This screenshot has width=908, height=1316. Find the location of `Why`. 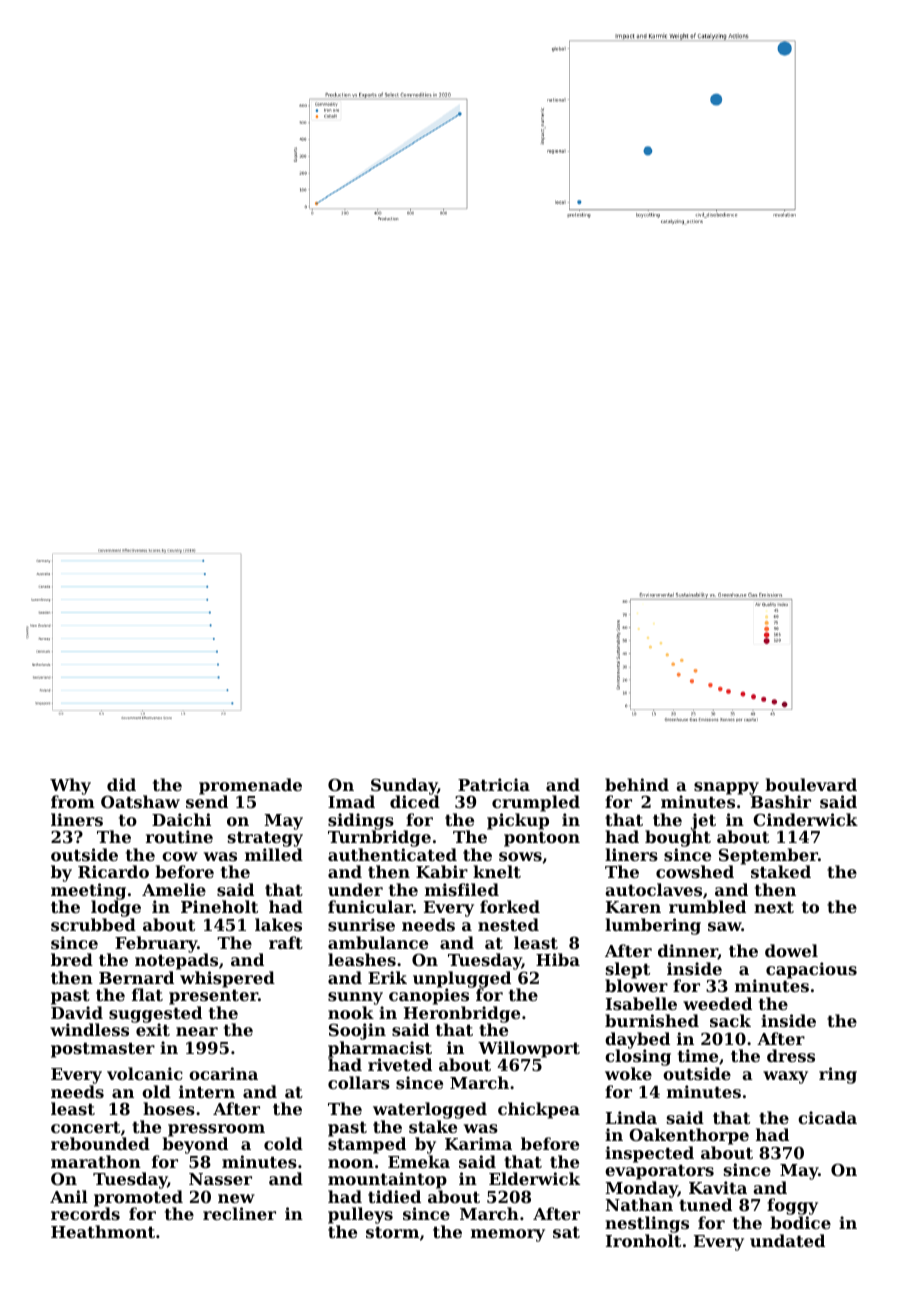

Why is located at coordinates (70, 787).
